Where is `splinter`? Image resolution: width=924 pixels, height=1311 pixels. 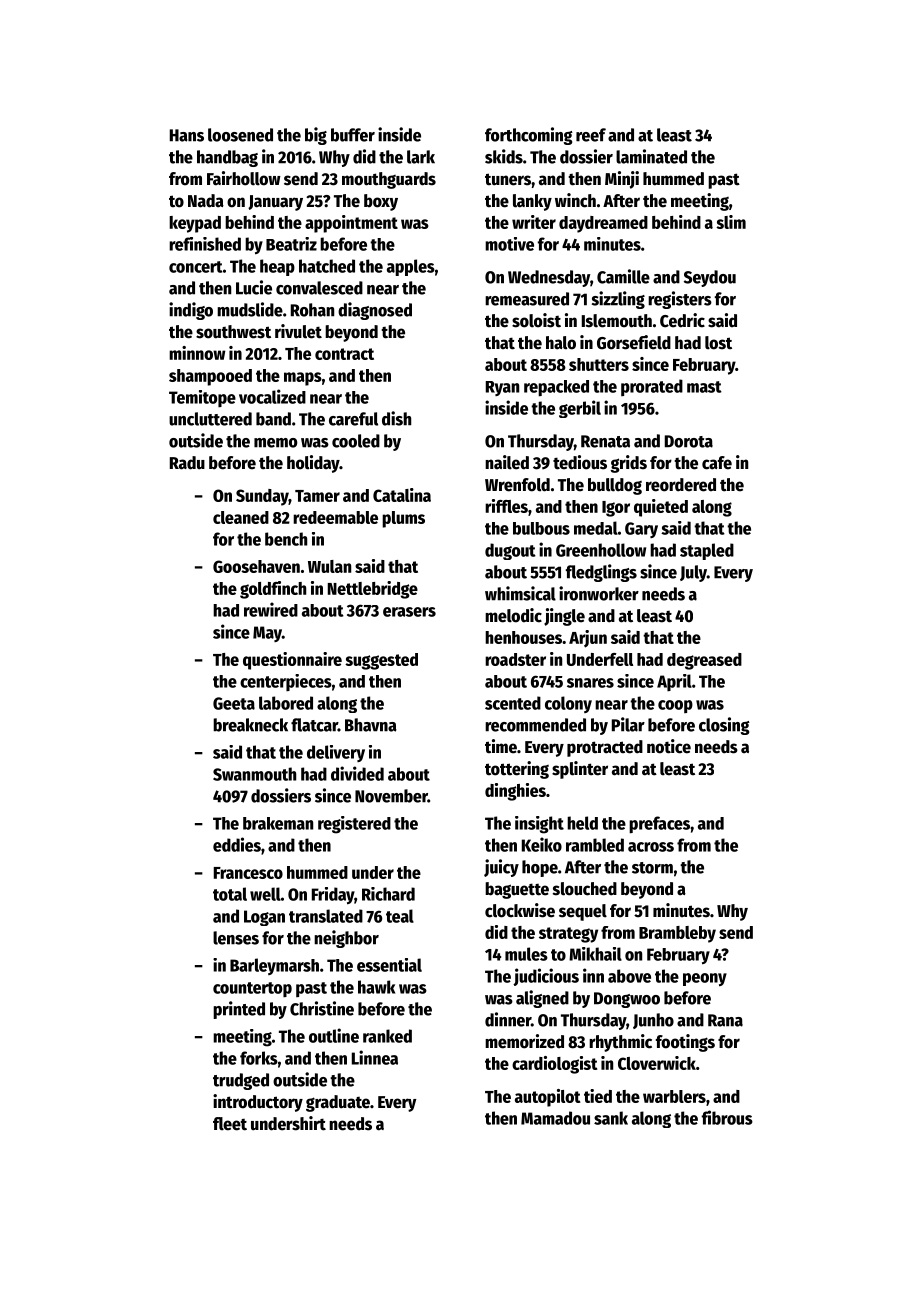
splinter is located at coordinates (580, 770).
